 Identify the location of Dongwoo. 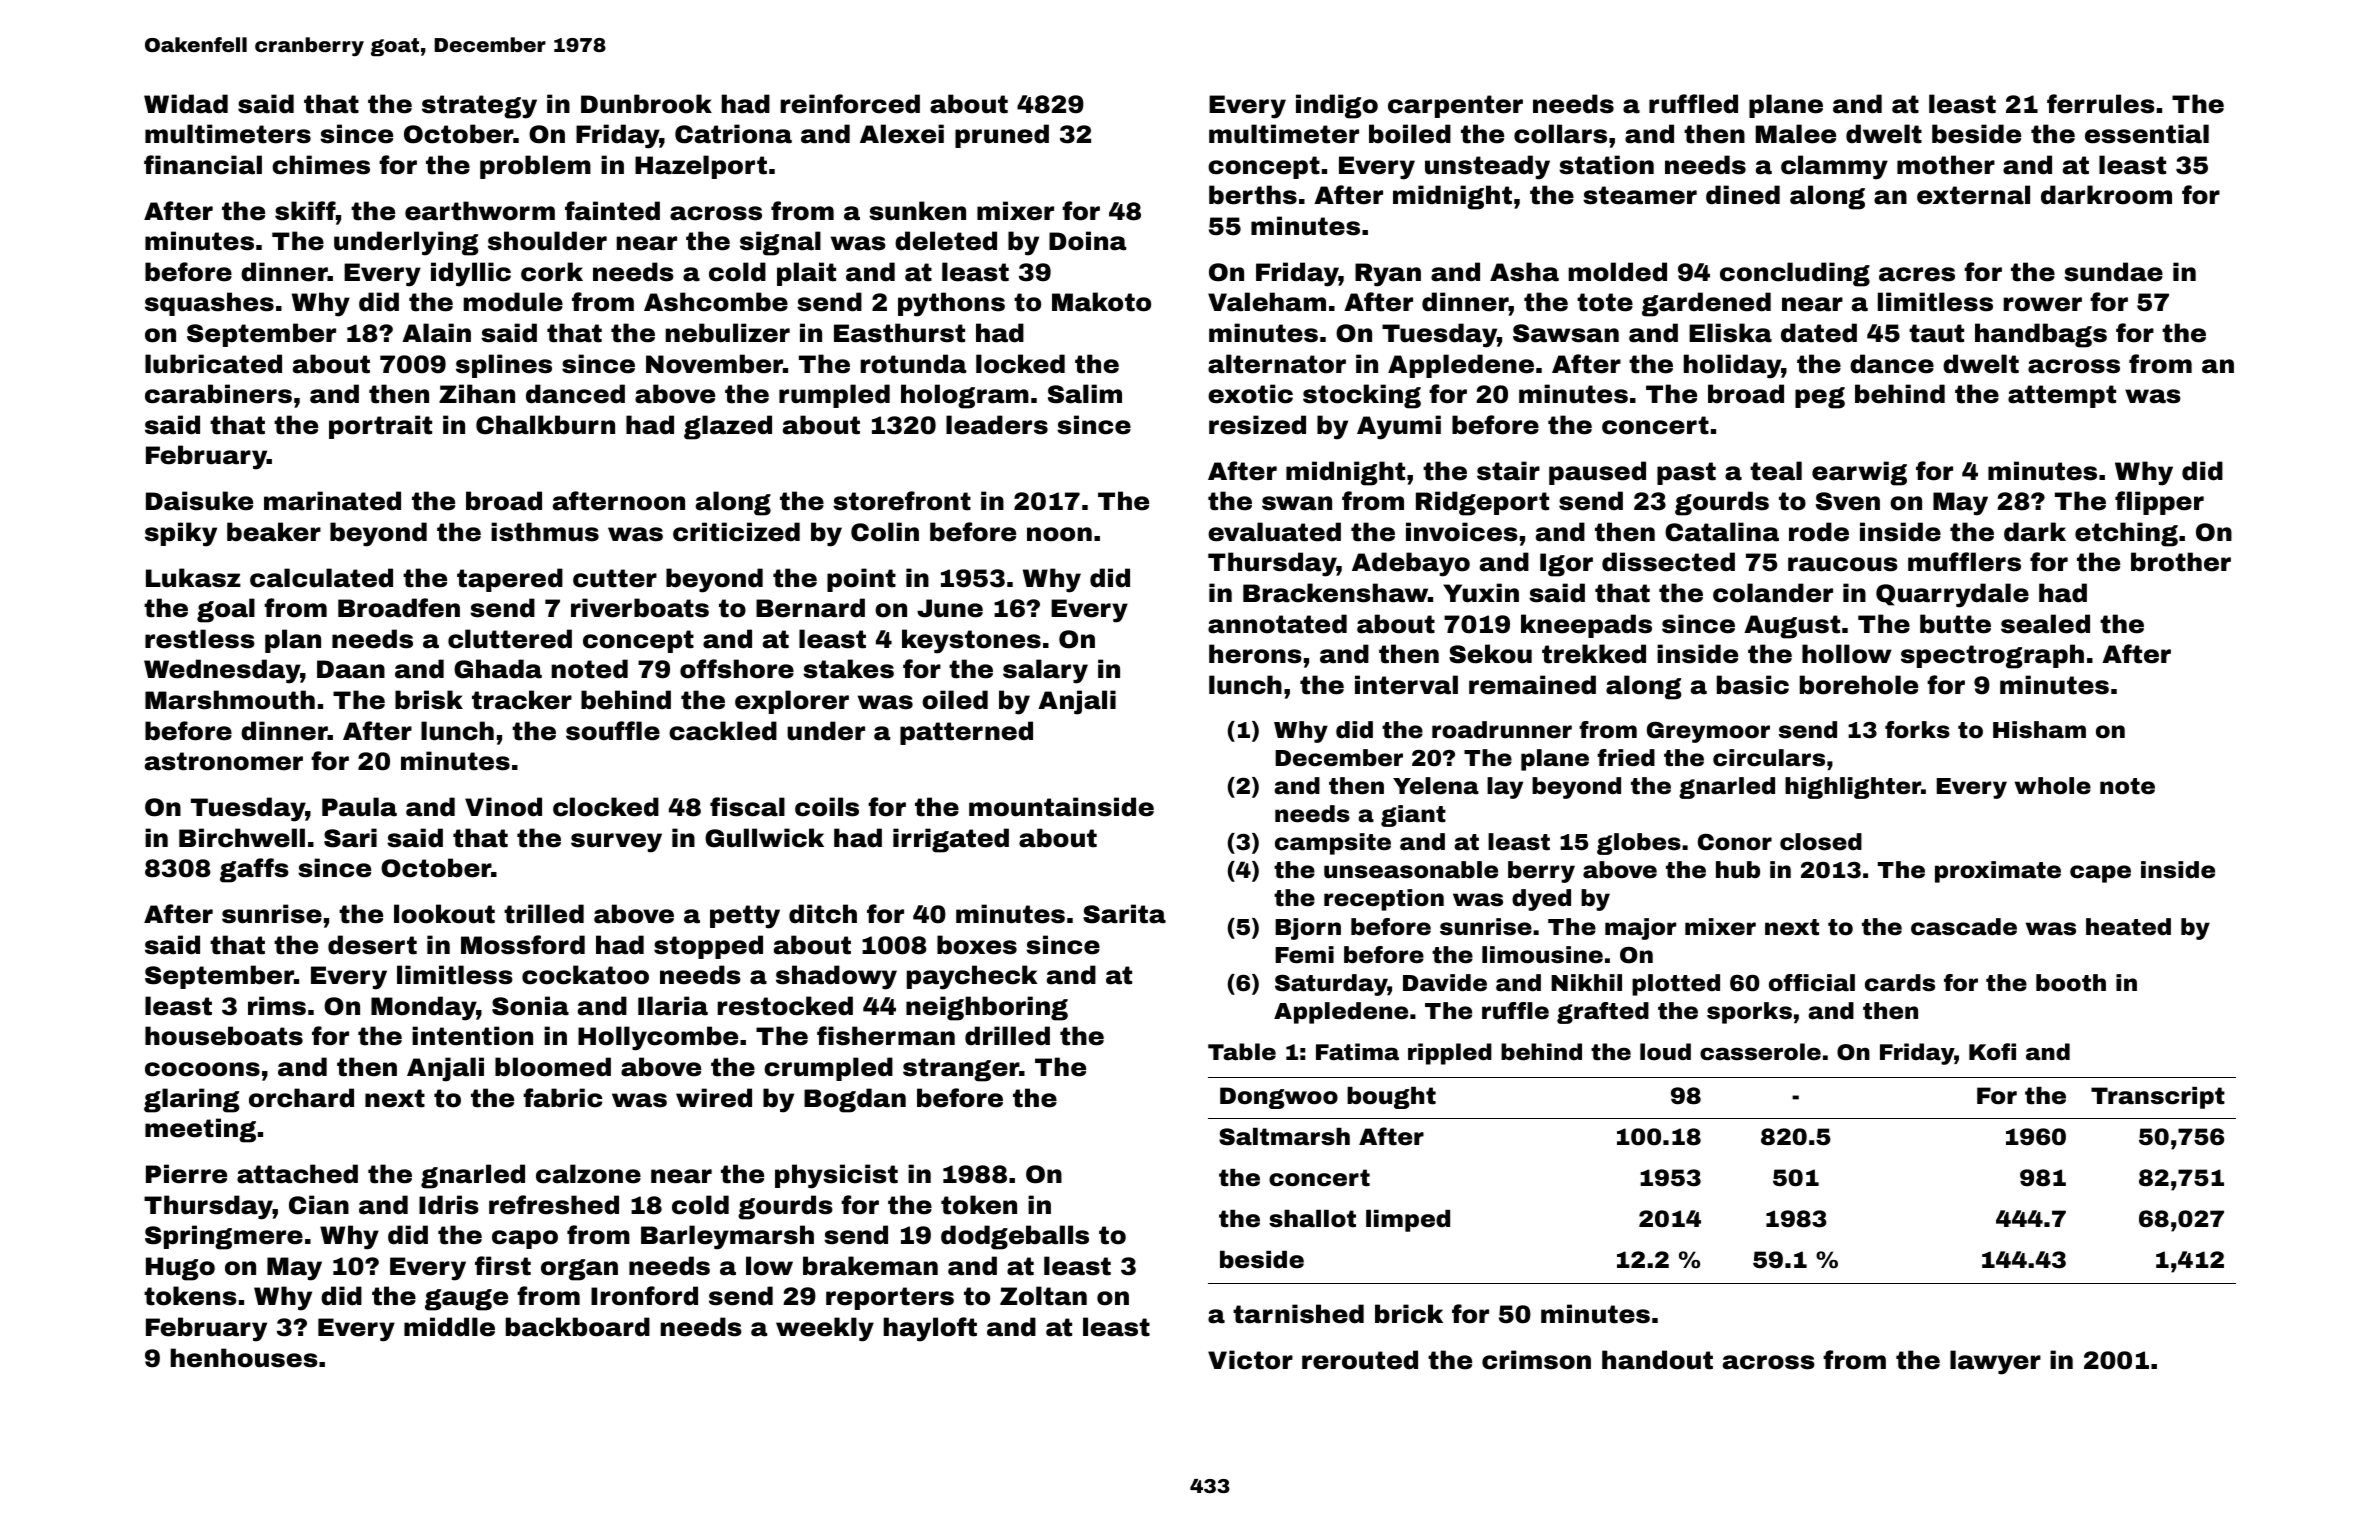
(1279, 1098).
